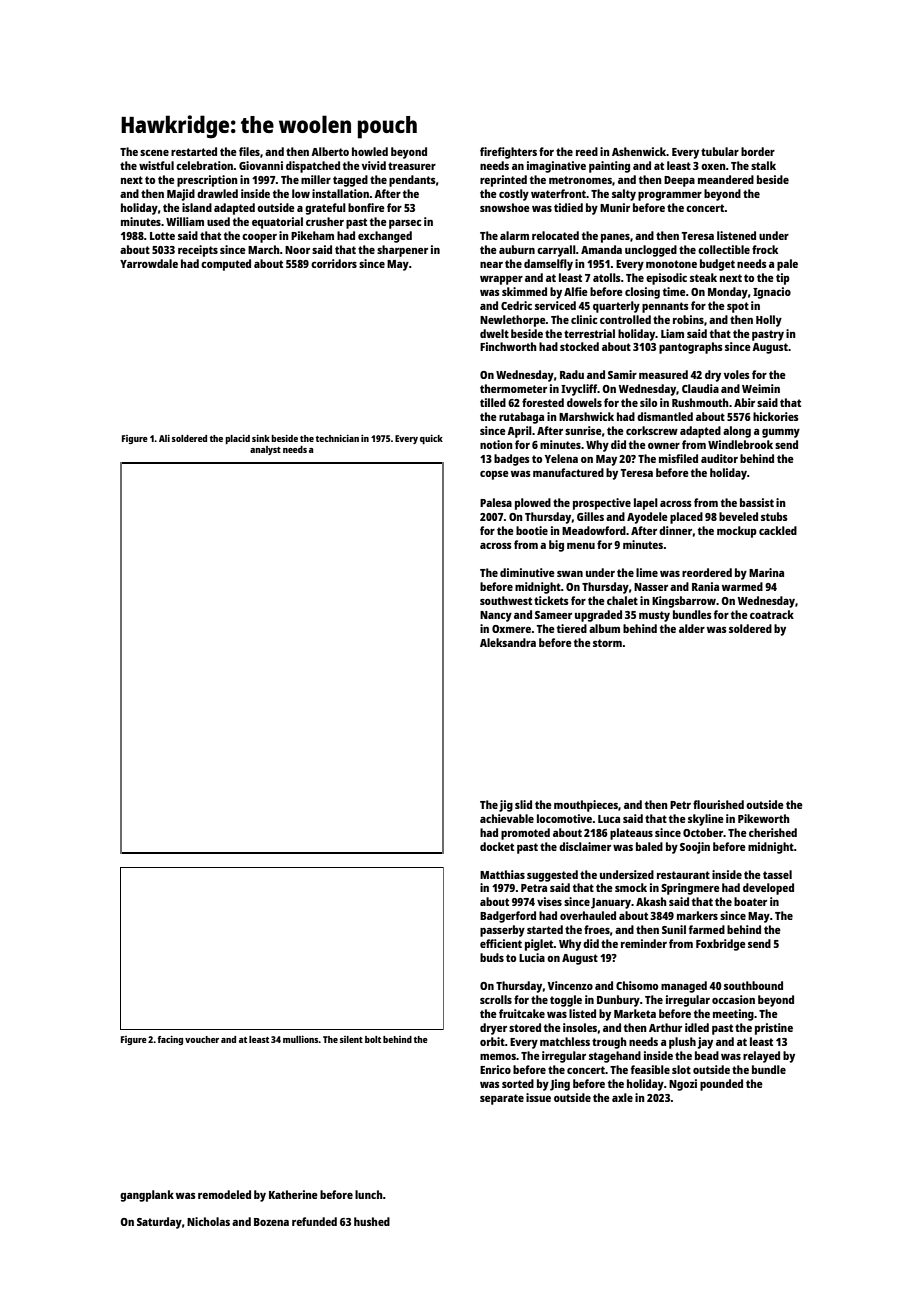 Image resolution: width=924 pixels, height=1308 pixels. Describe the element at coordinates (154, 153) in the screenshot. I see `scene` at that location.
